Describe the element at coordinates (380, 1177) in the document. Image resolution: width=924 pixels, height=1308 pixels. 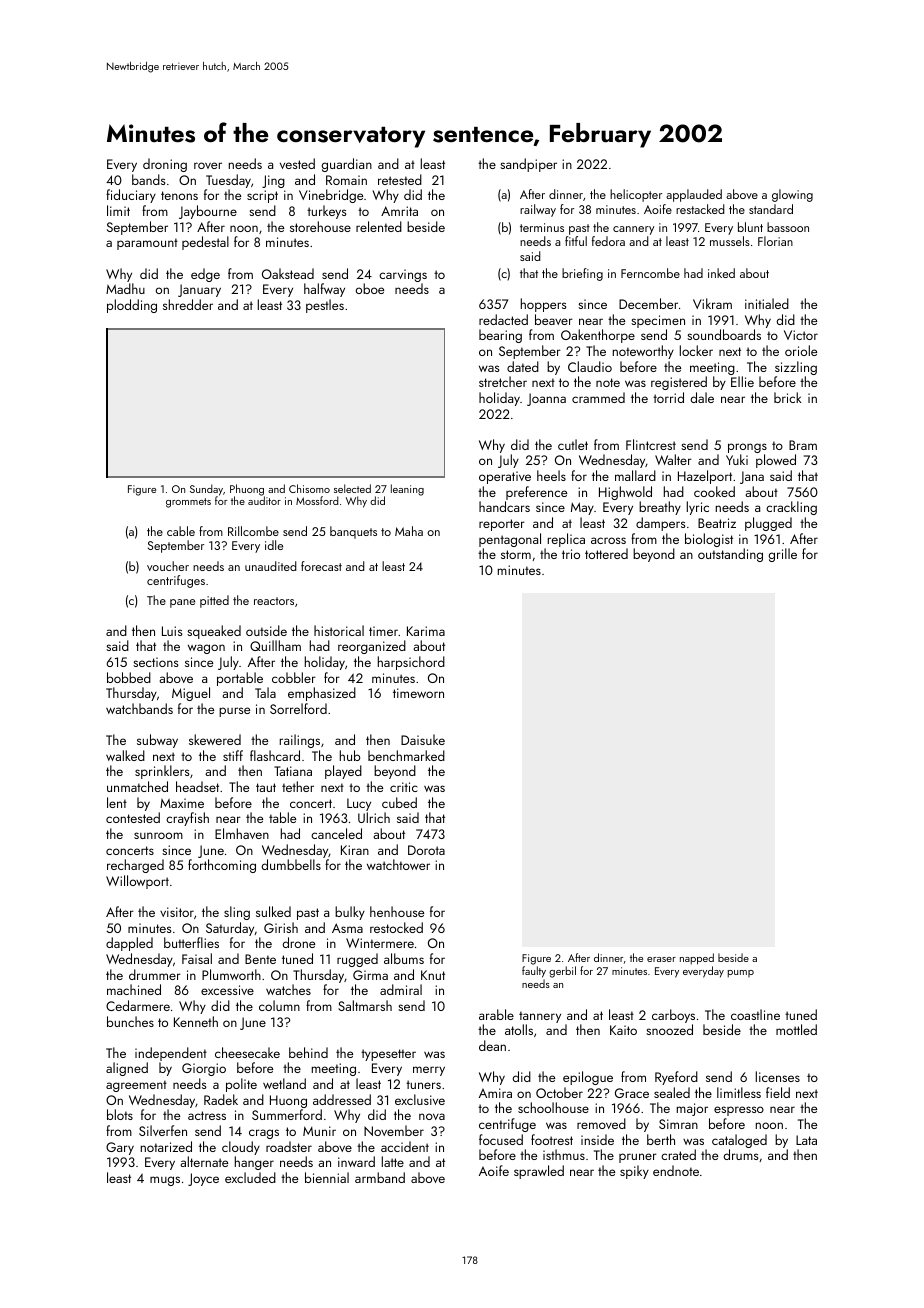
I see `armband` at that location.
